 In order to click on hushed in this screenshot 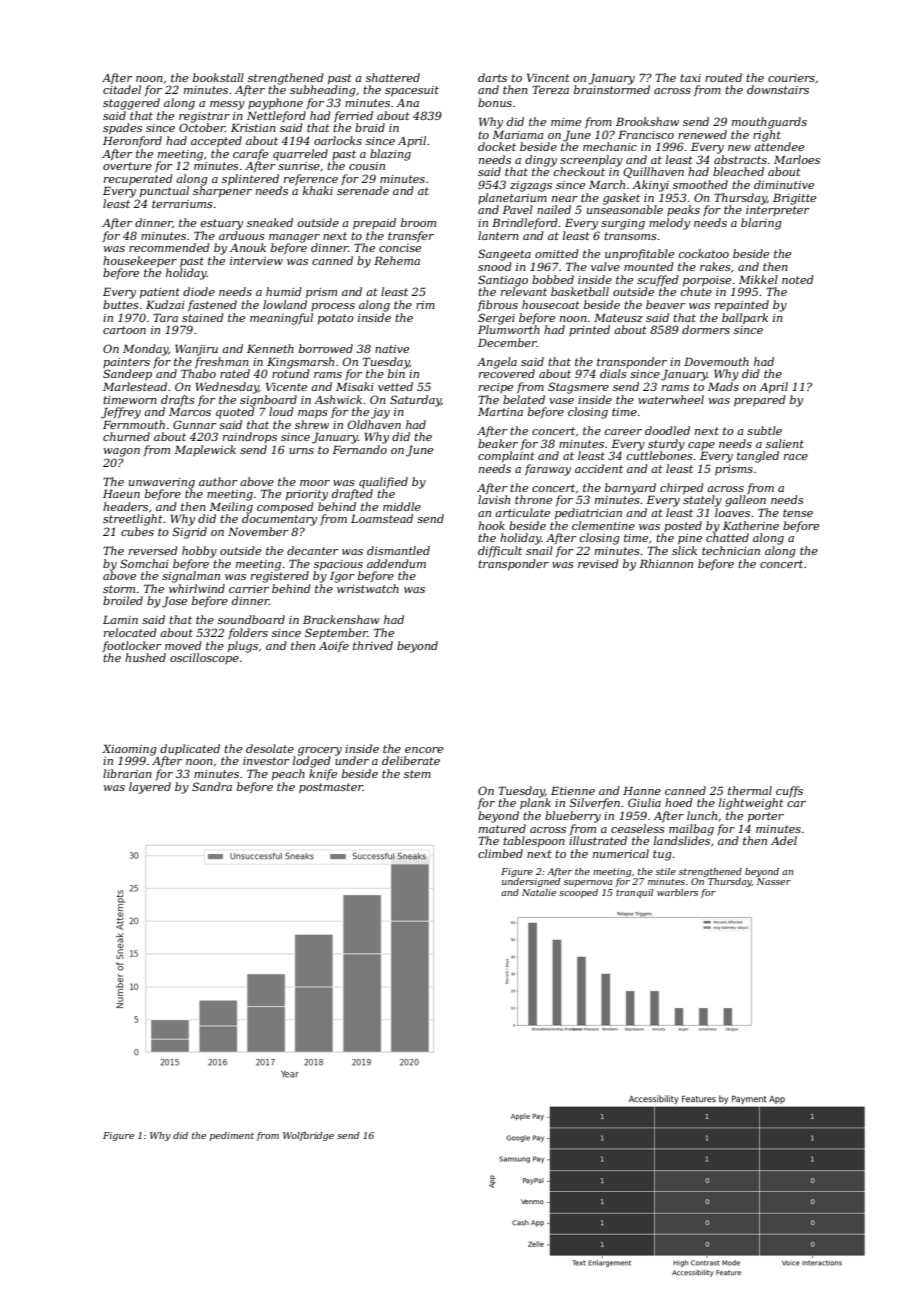, I will do `click(145, 657)`.
